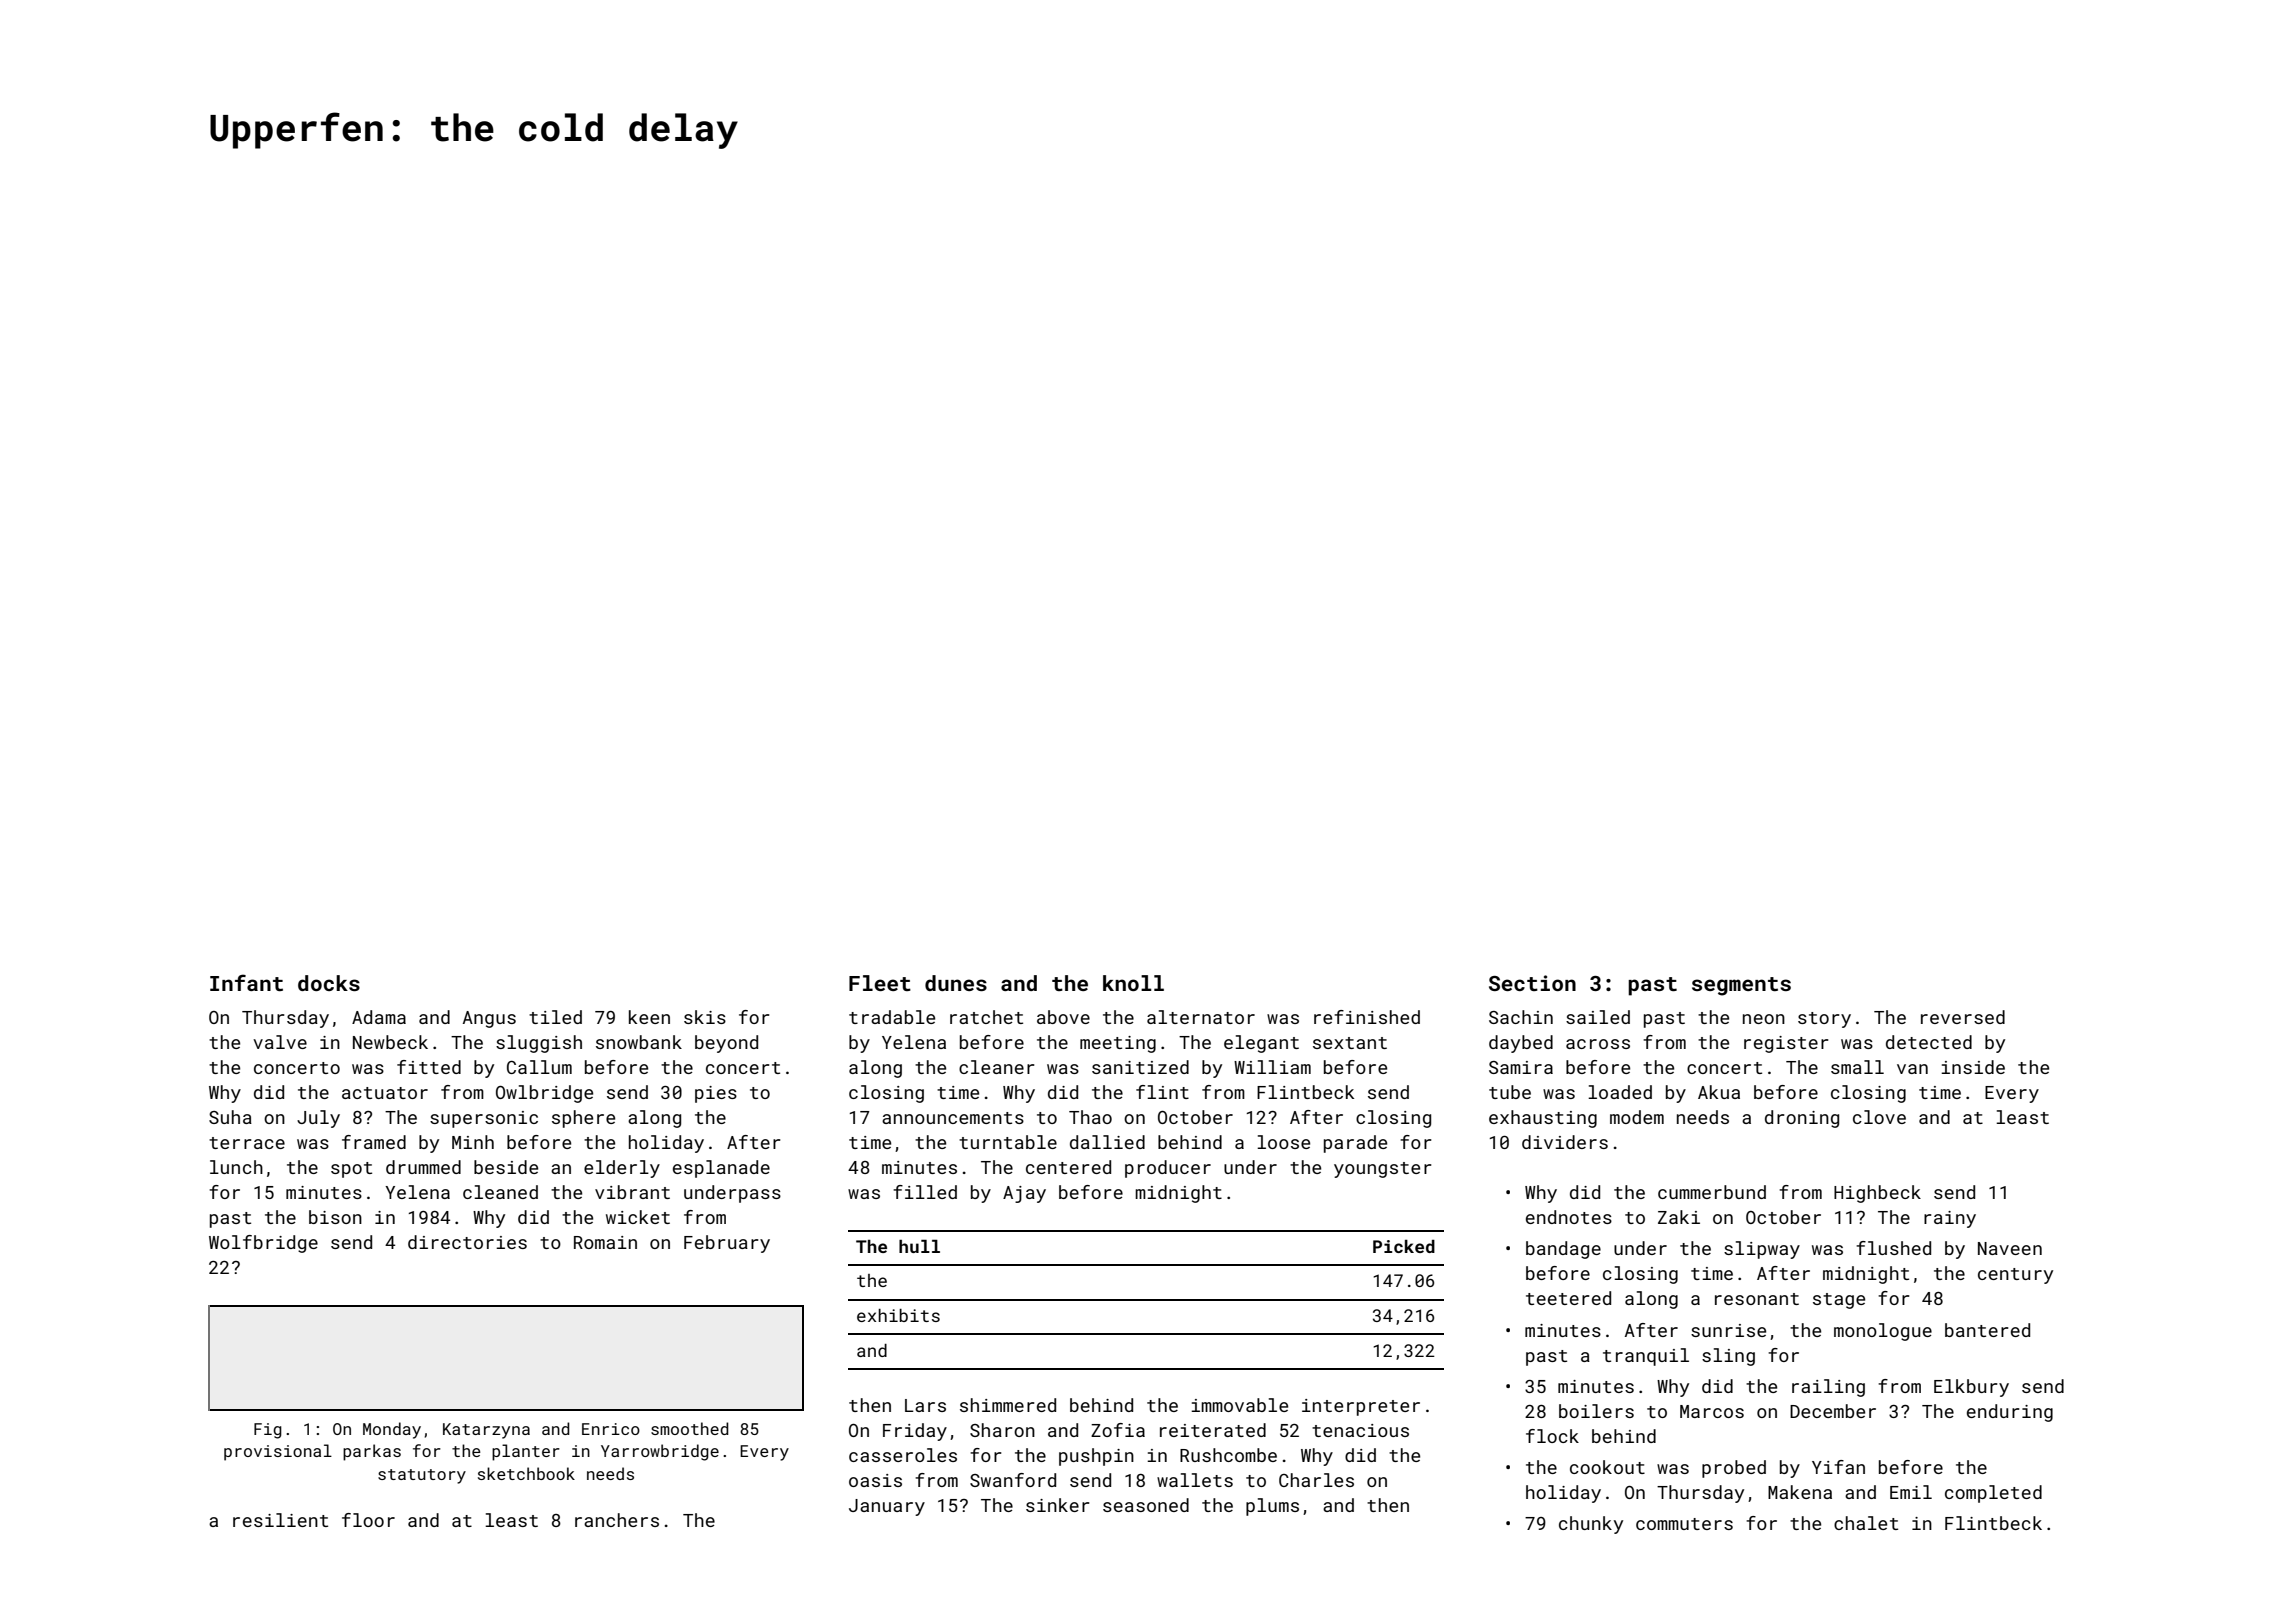 The height and width of the screenshot is (1620, 2292). Describe the element at coordinates (1993, 1494) in the screenshot. I see `completed` at that location.
